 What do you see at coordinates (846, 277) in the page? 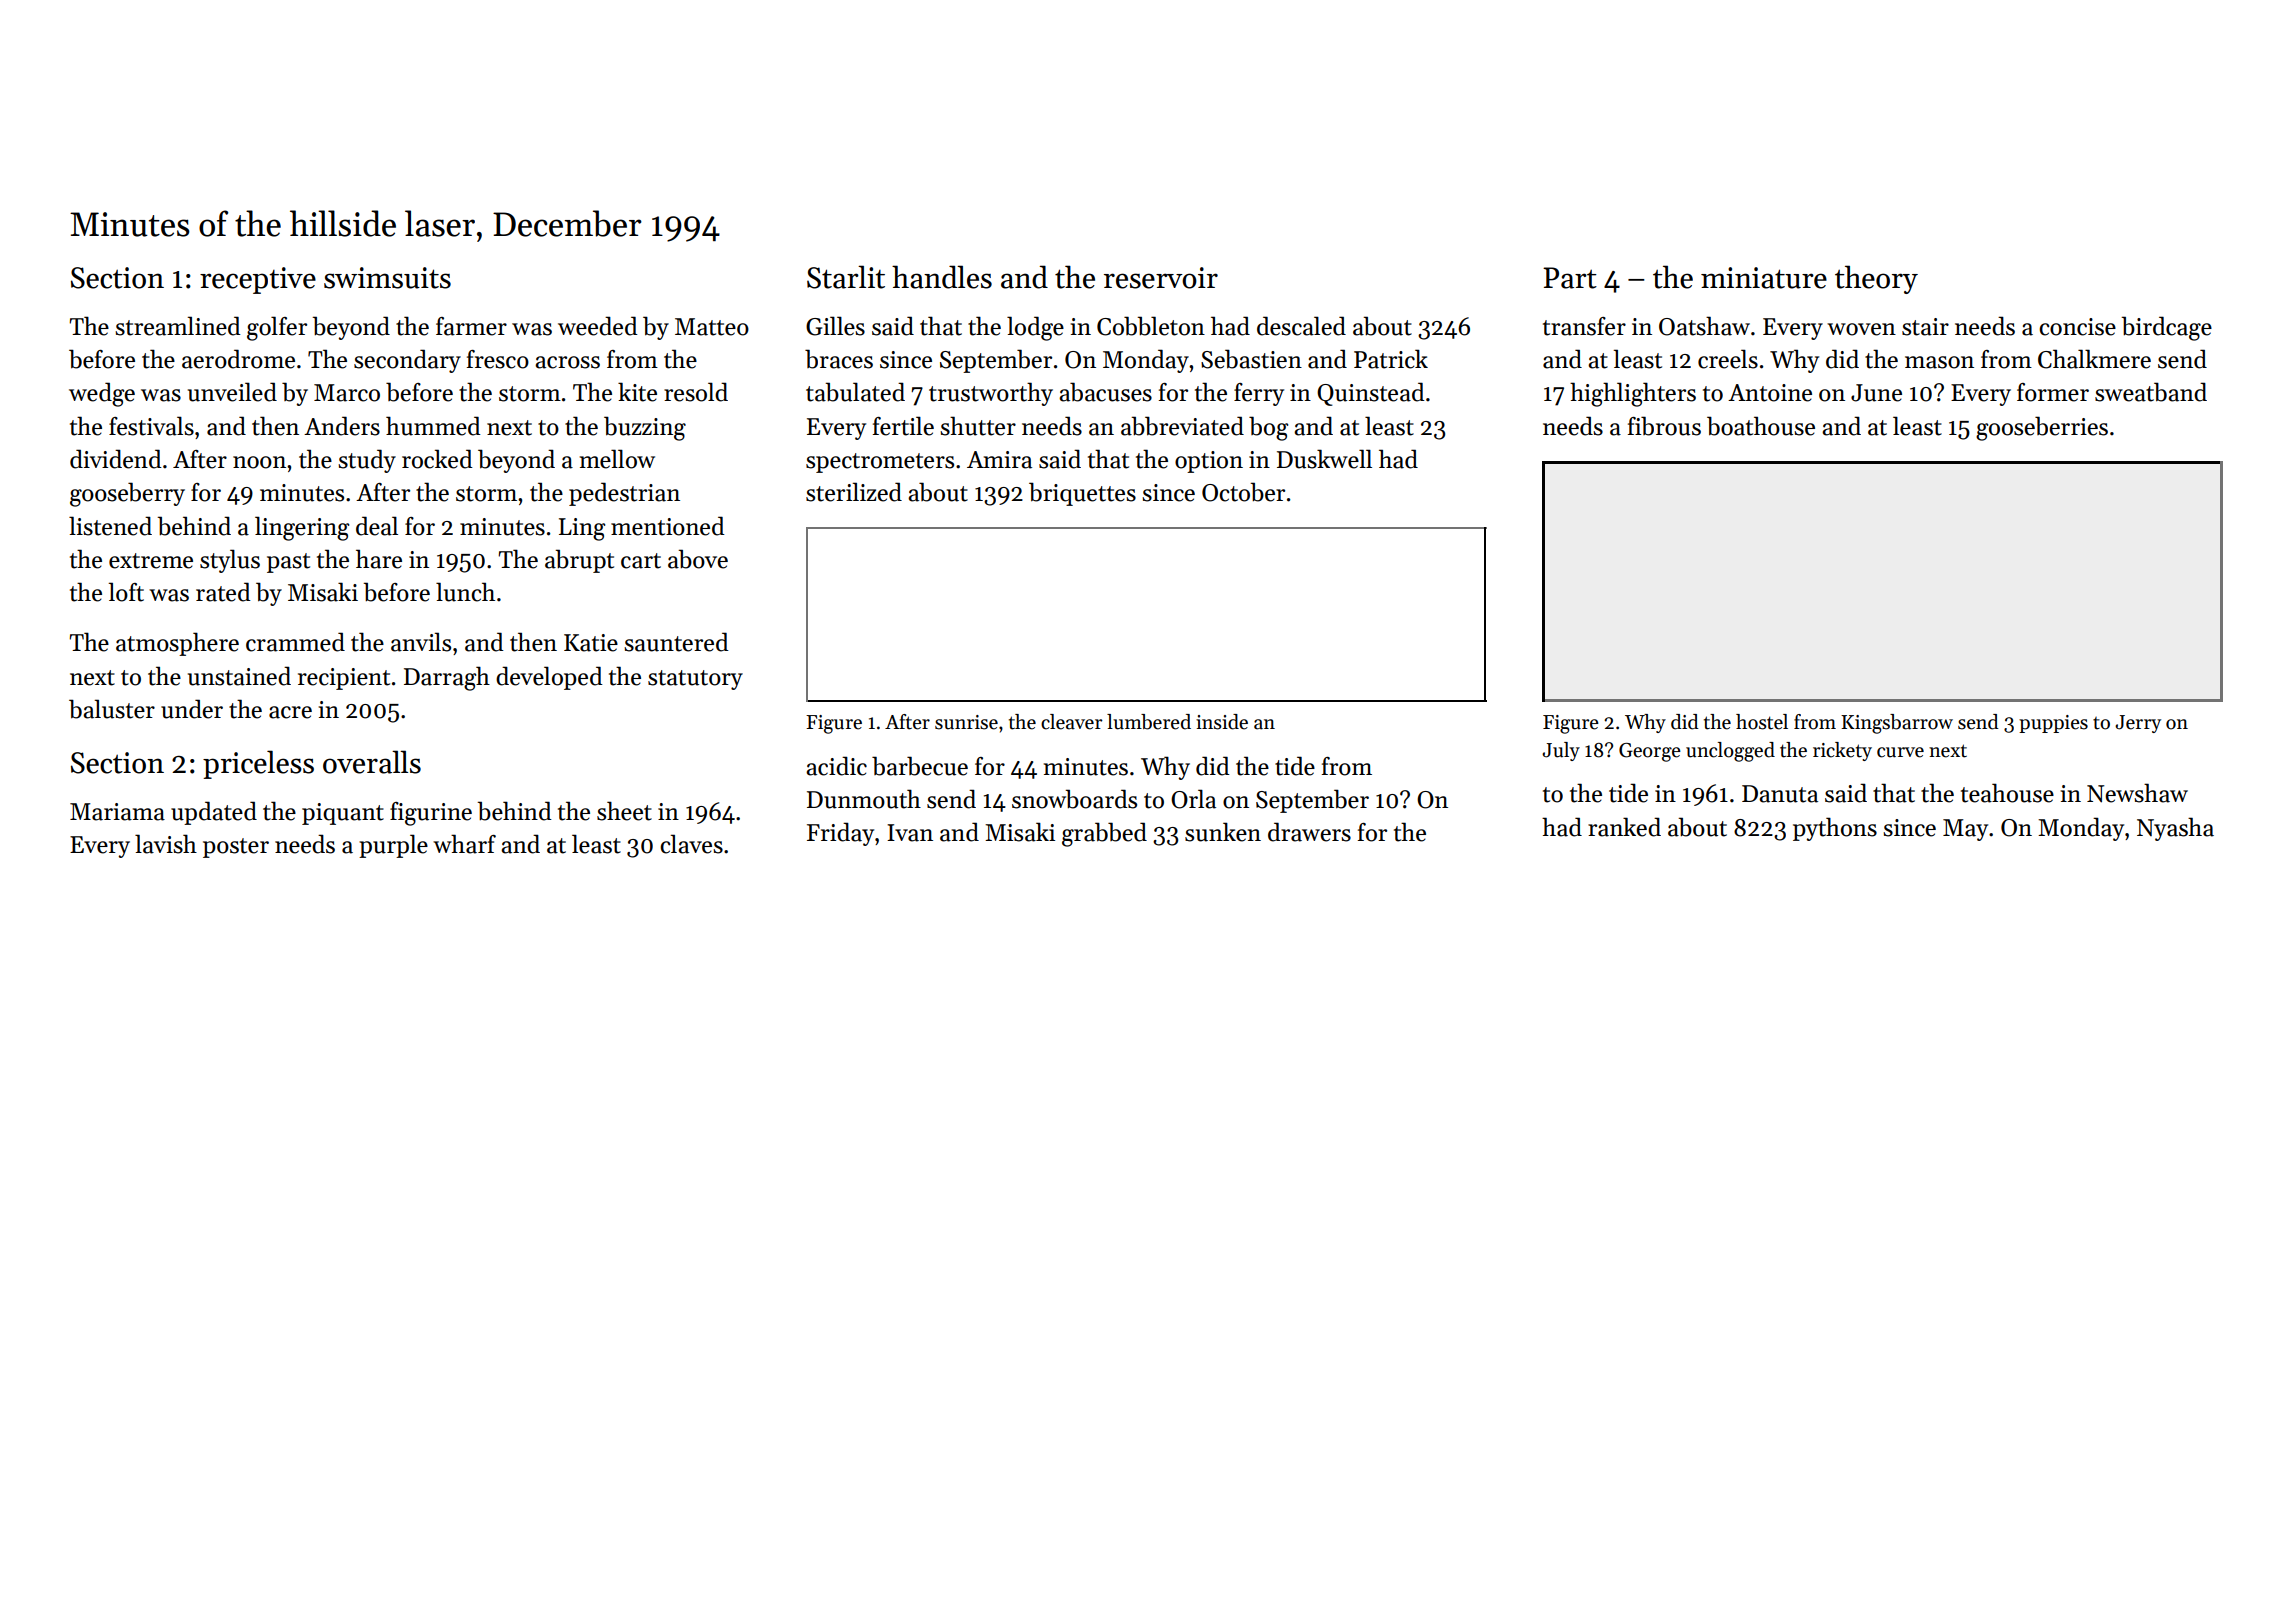
I see `Starlit` at bounding box center [846, 277].
